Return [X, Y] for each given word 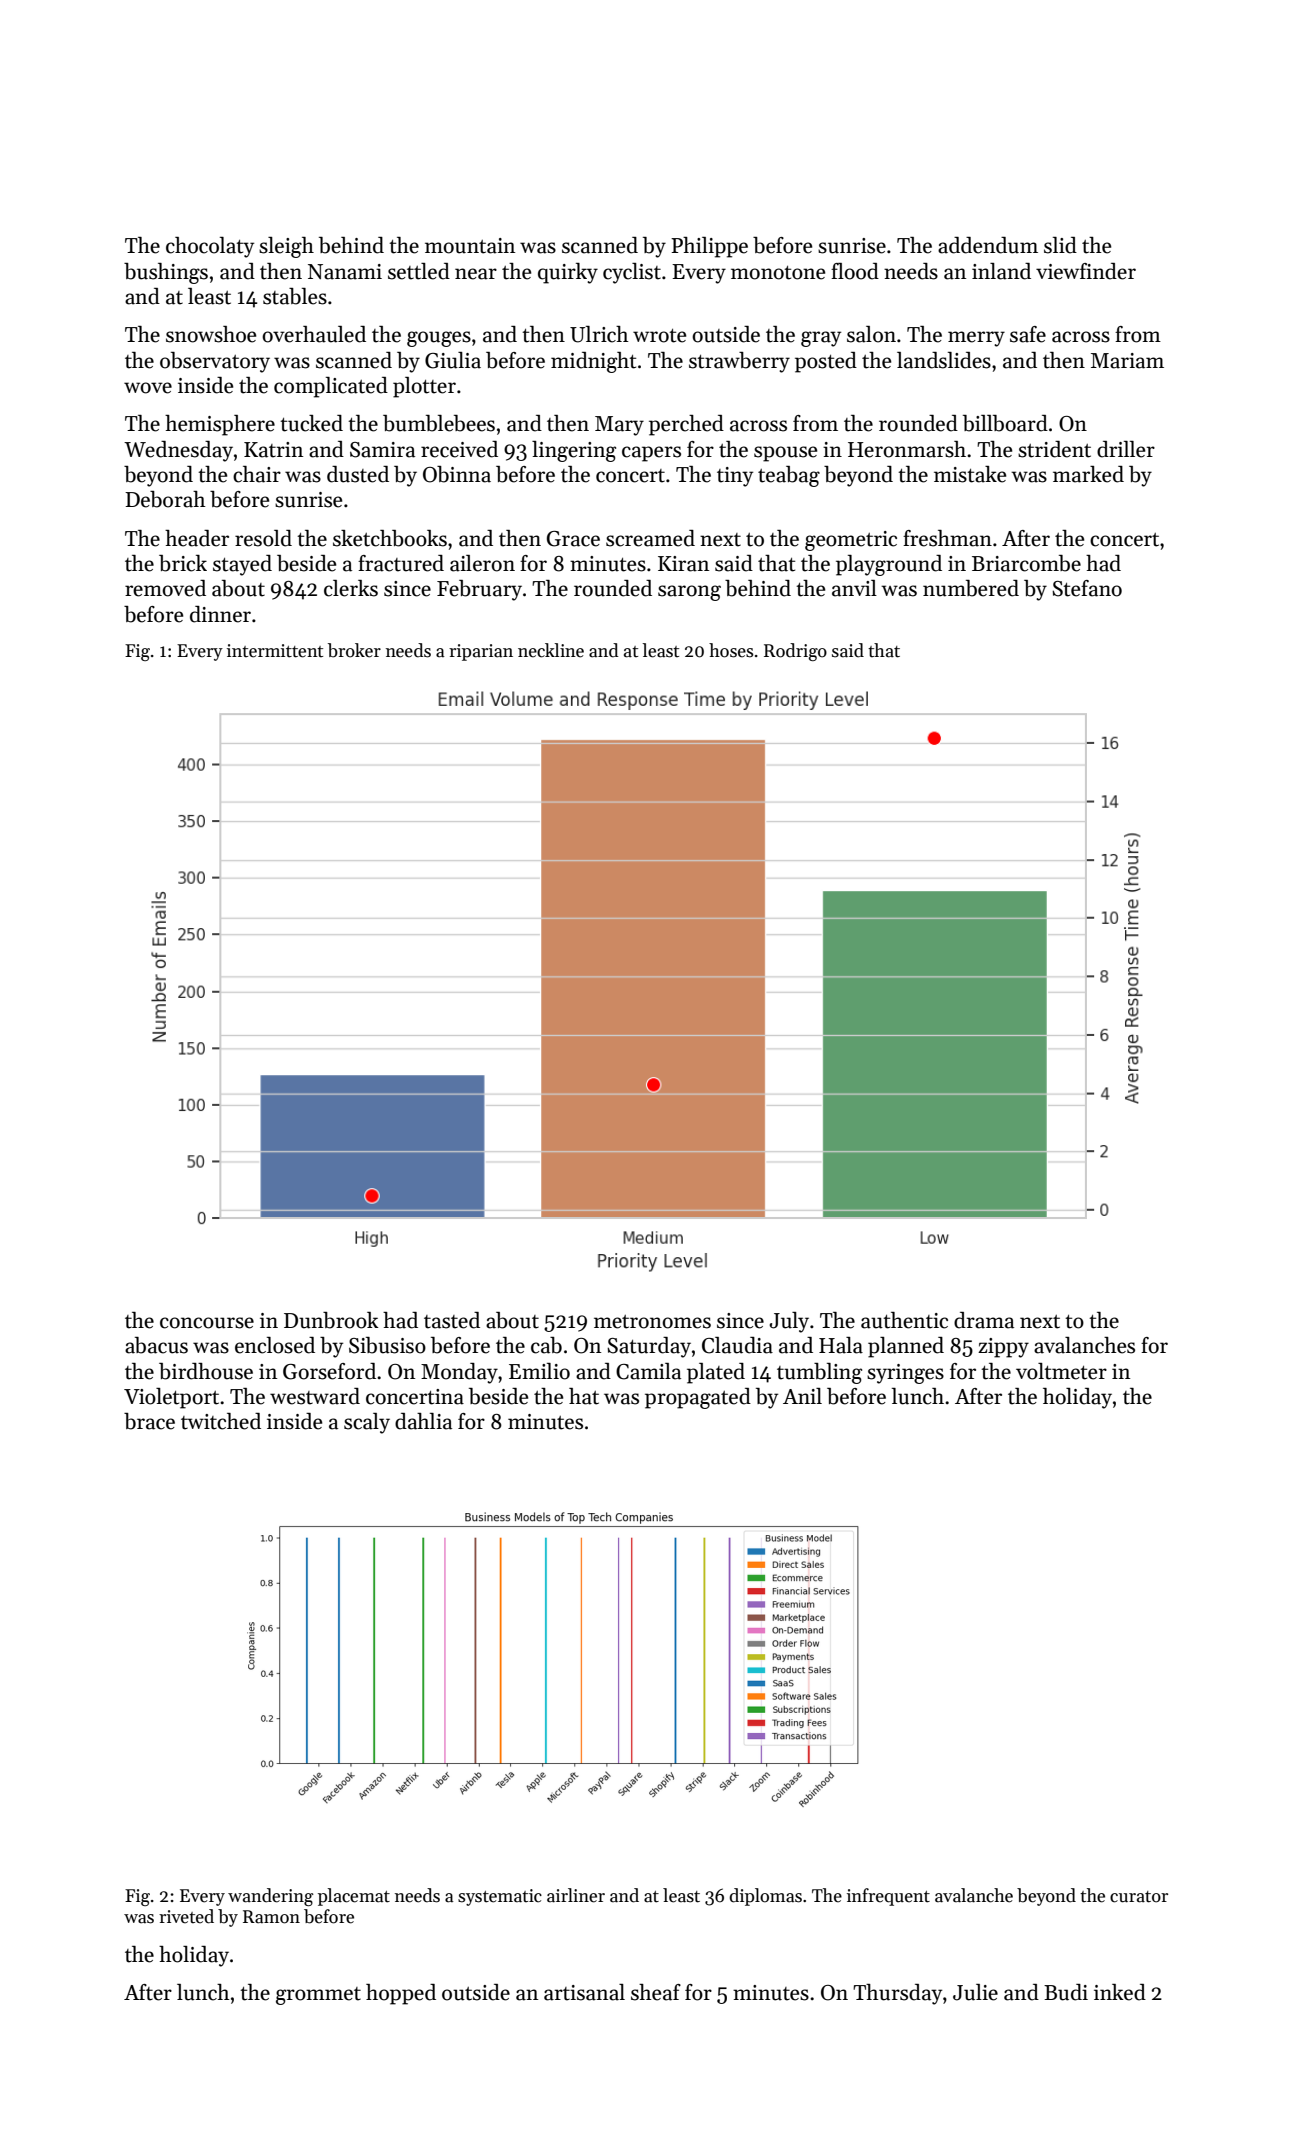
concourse [207, 1323]
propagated [698, 1398]
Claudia [737, 1345]
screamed [650, 538]
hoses [731, 650]
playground [889, 565]
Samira [382, 450]
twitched [221, 1421]
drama [984, 1320]
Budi [1066, 1992]
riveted [186, 1916]
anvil [854, 588]
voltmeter [1061, 1371]
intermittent [275, 651]
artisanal [584, 1992]
